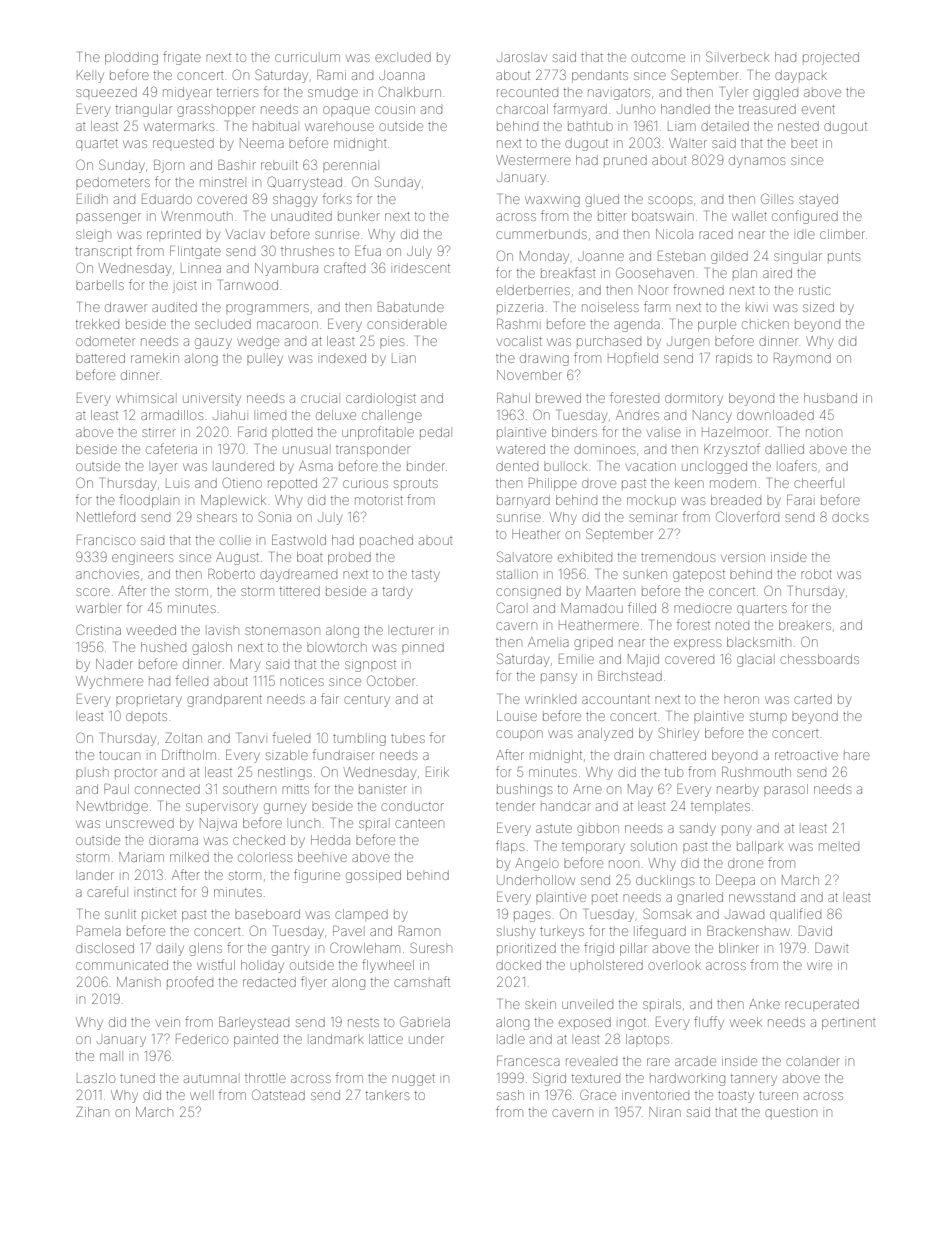 This document has height=1233, width=952. What do you see at coordinates (738, 56) in the document?
I see `Silverbeck` at bounding box center [738, 56].
